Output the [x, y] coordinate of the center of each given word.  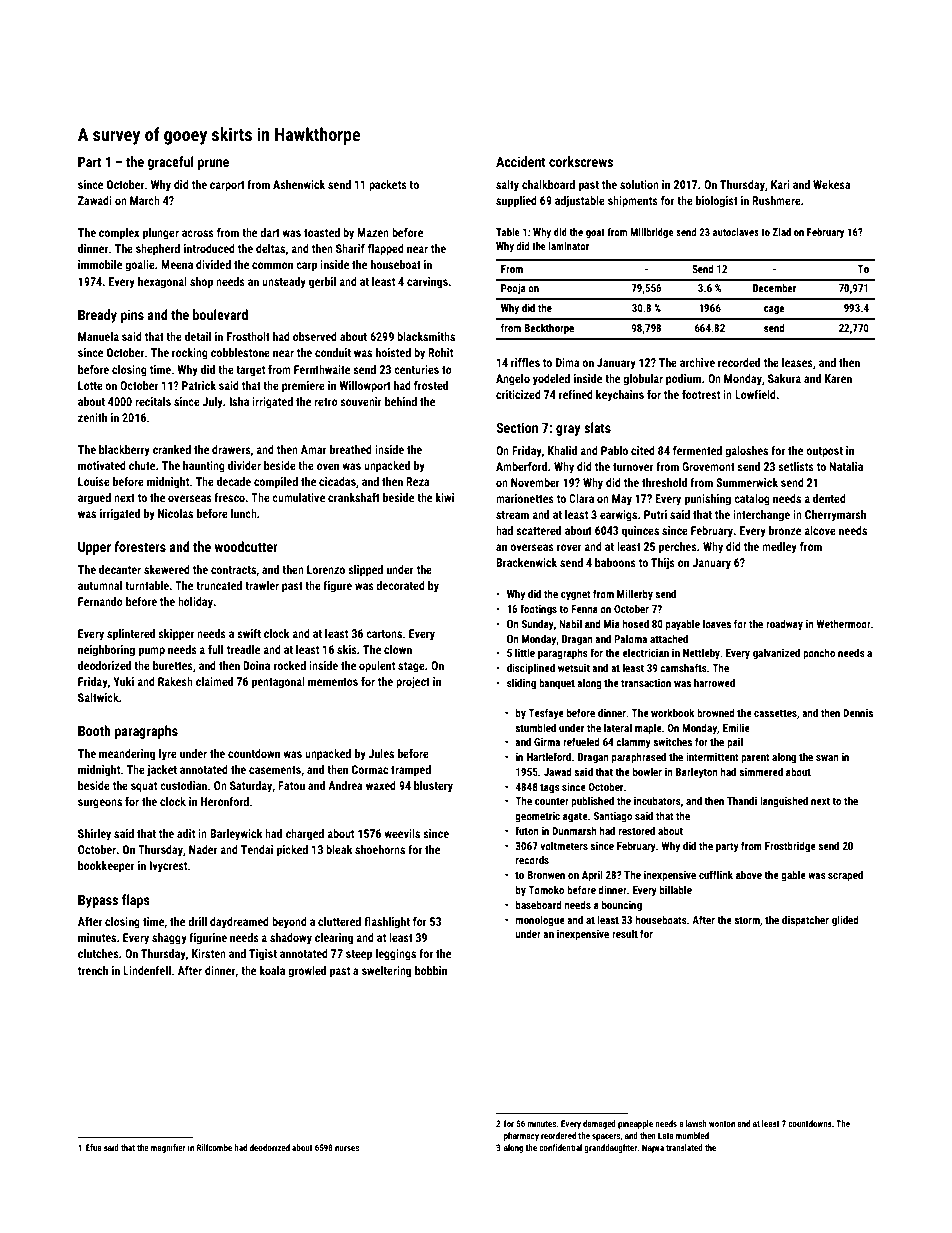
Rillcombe [214, 1147]
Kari [780, 184]
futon [527, 830]
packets [388, 186]
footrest [701, 394]
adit [186, 833]
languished [784, 801]
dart [270, 232]
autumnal [100, 585]
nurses [347, 1148]
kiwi [445, 497]
